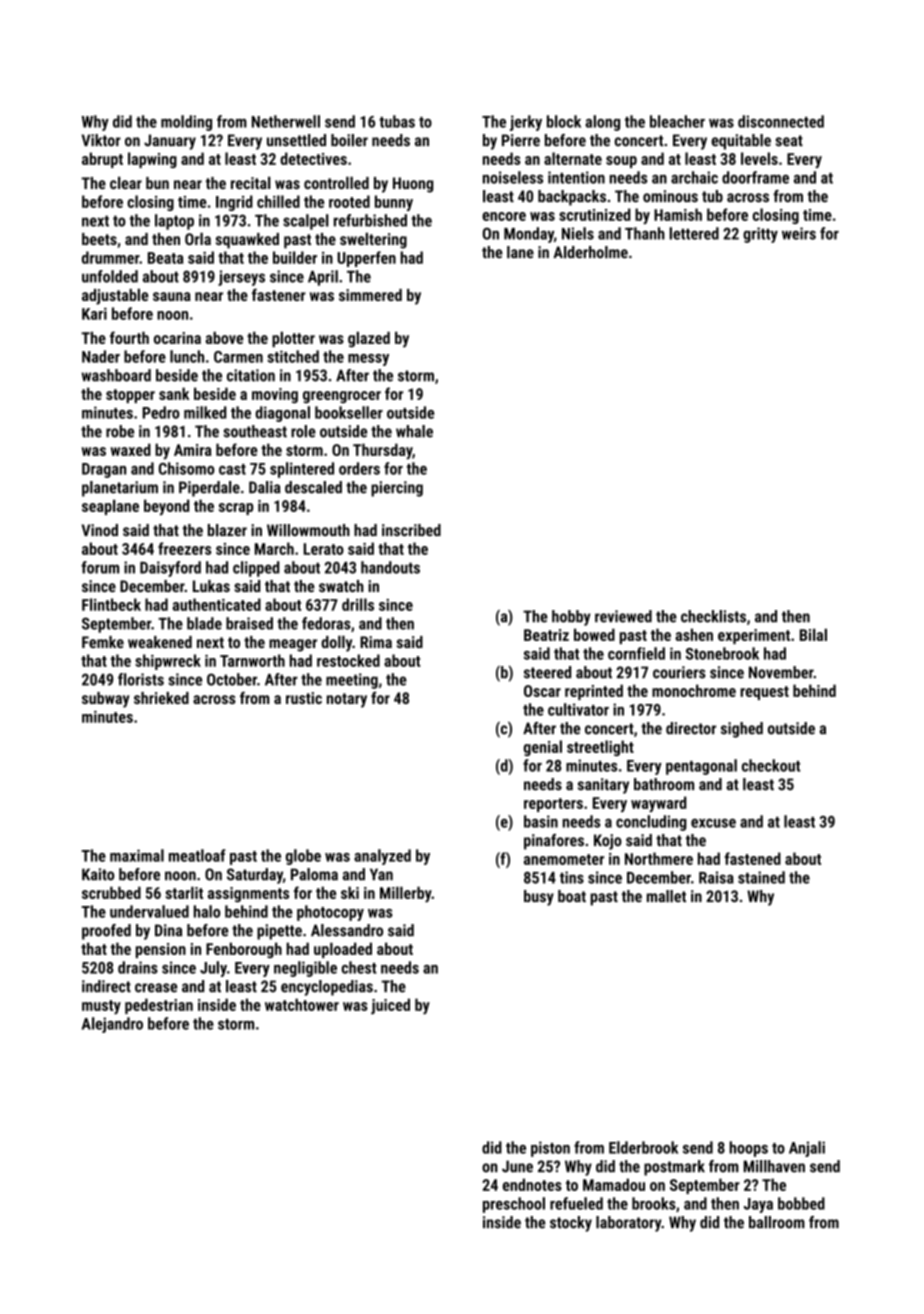 This screenshot has height=1314, width=924. I want to click on postmark, so click(674, 1168).
